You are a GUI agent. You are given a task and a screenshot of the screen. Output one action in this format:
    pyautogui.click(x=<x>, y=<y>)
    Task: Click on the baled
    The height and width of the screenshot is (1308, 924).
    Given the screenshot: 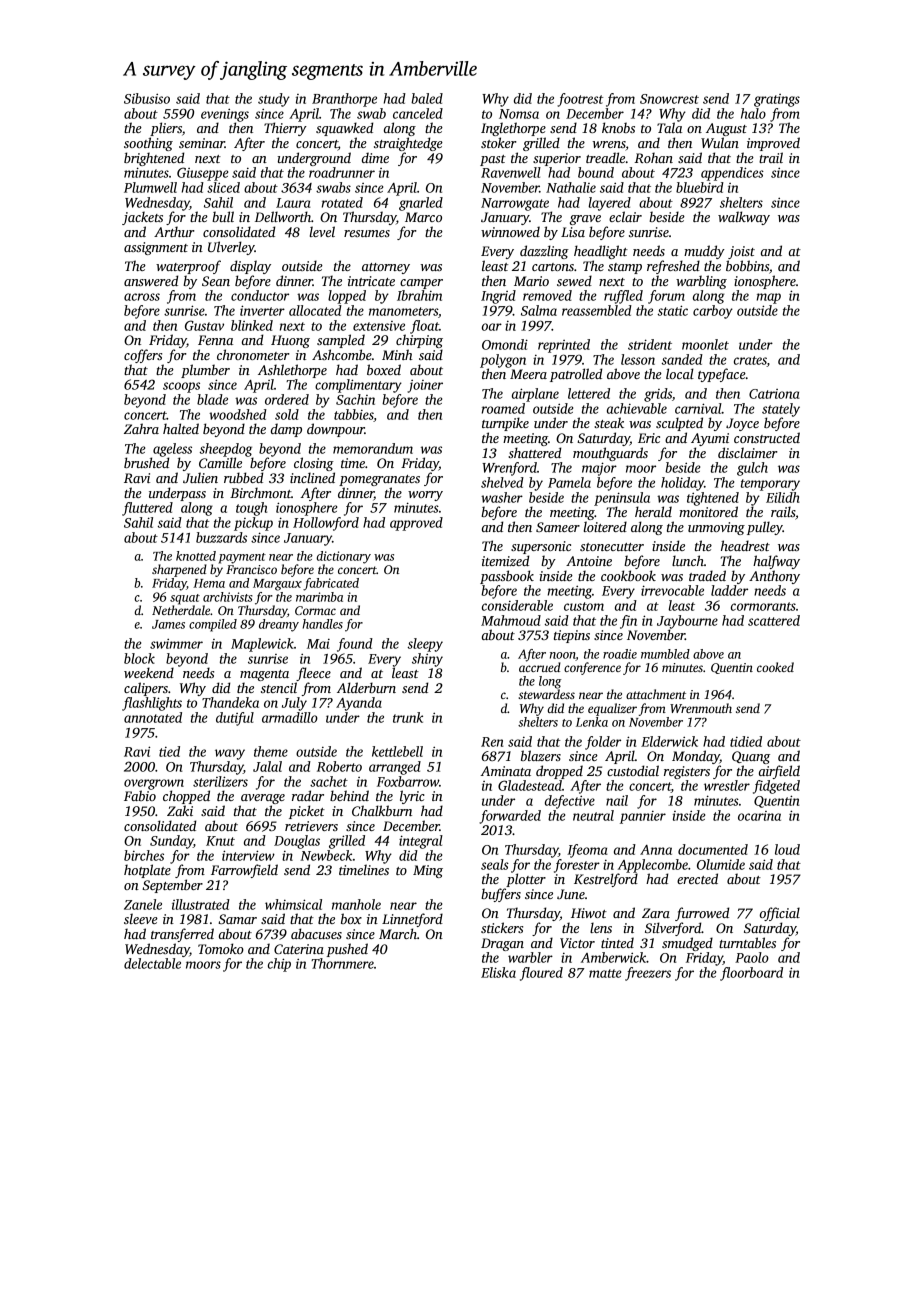 What is the action you would take?
    pyautogui.click(x=427, y=98)
